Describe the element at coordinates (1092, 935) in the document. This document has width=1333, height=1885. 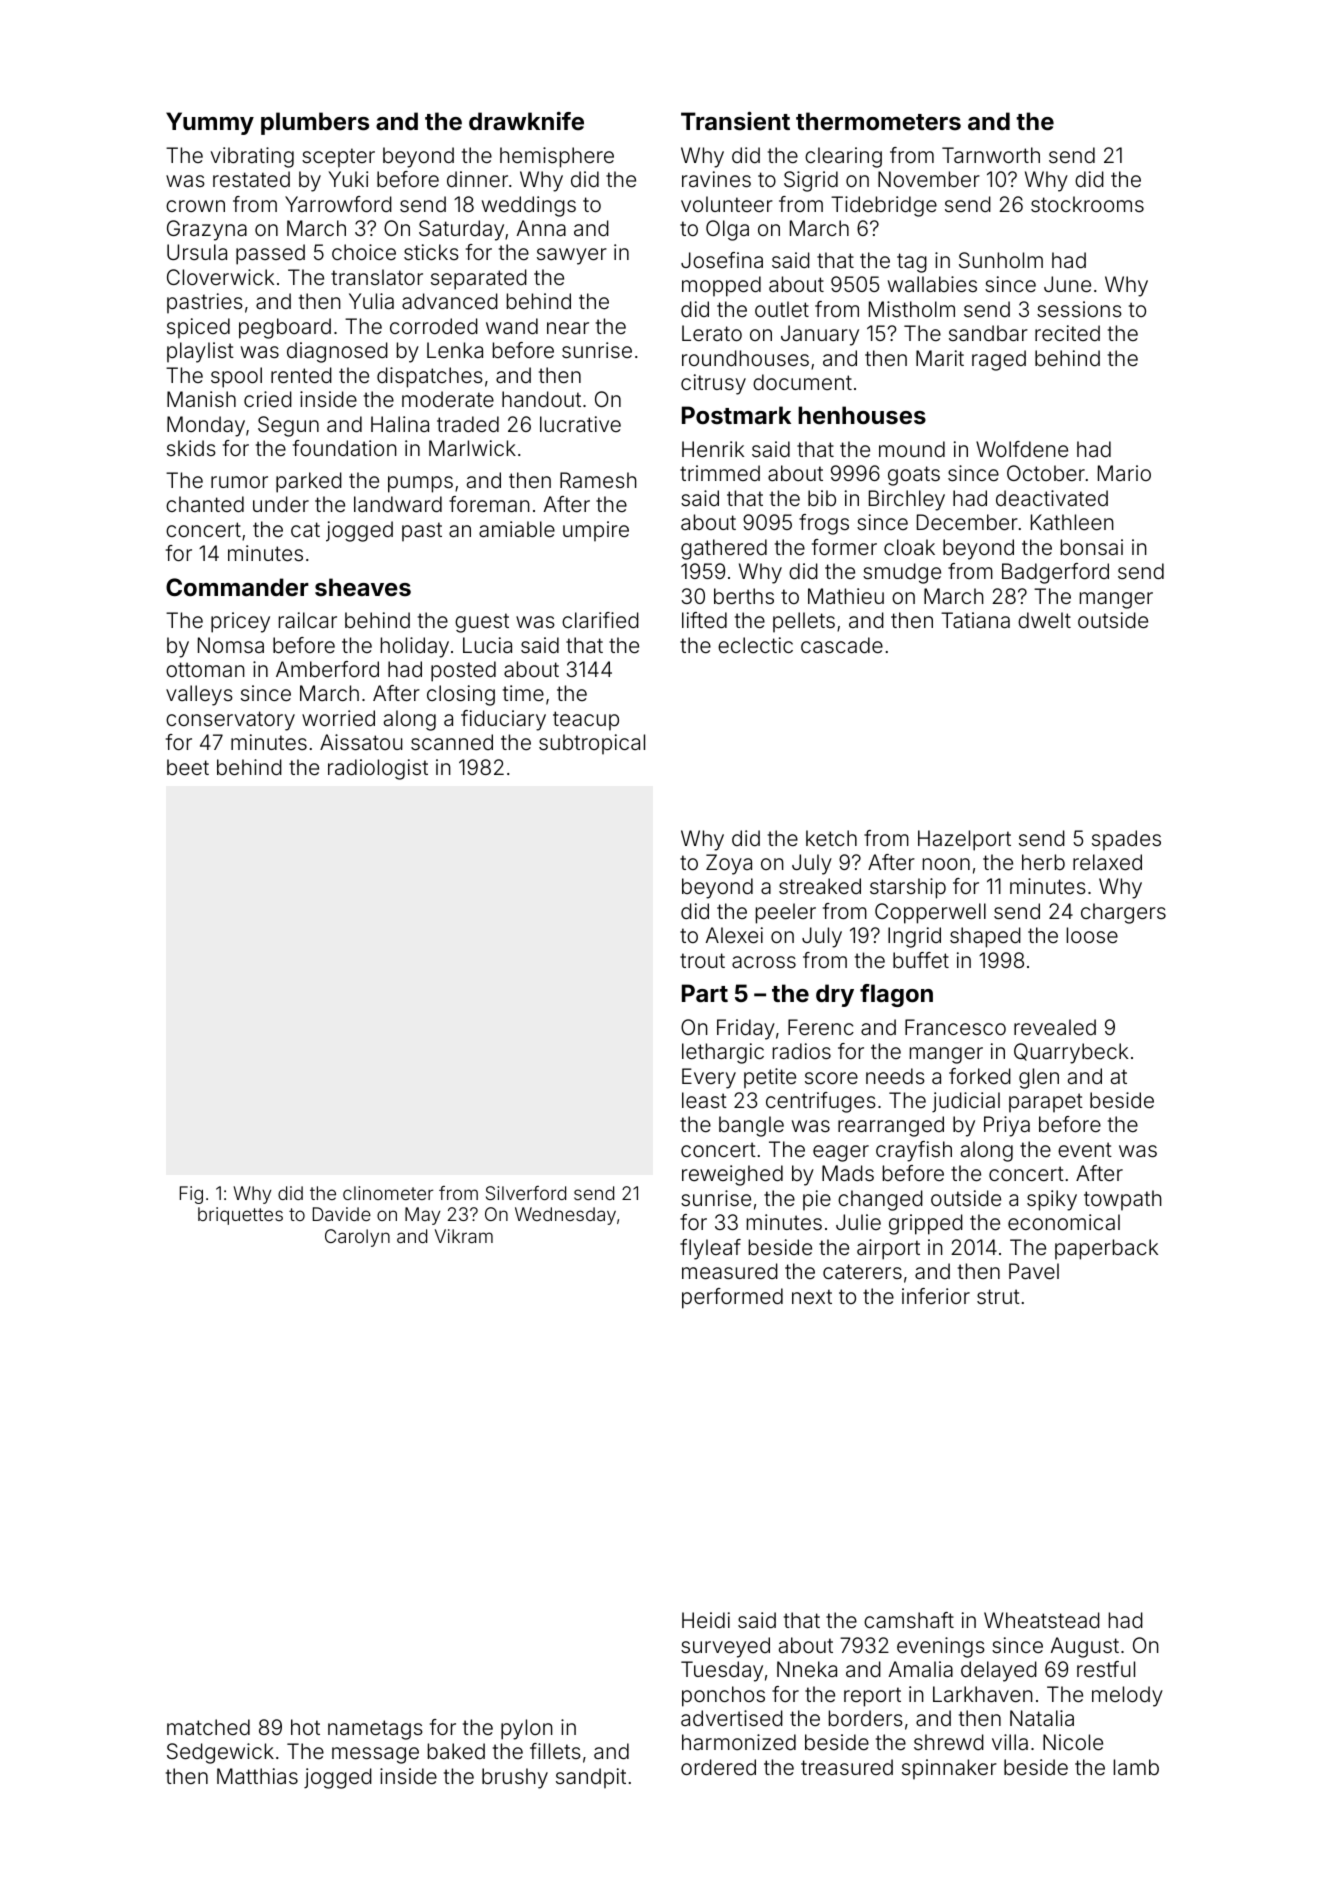
I see `loose` at that location.
